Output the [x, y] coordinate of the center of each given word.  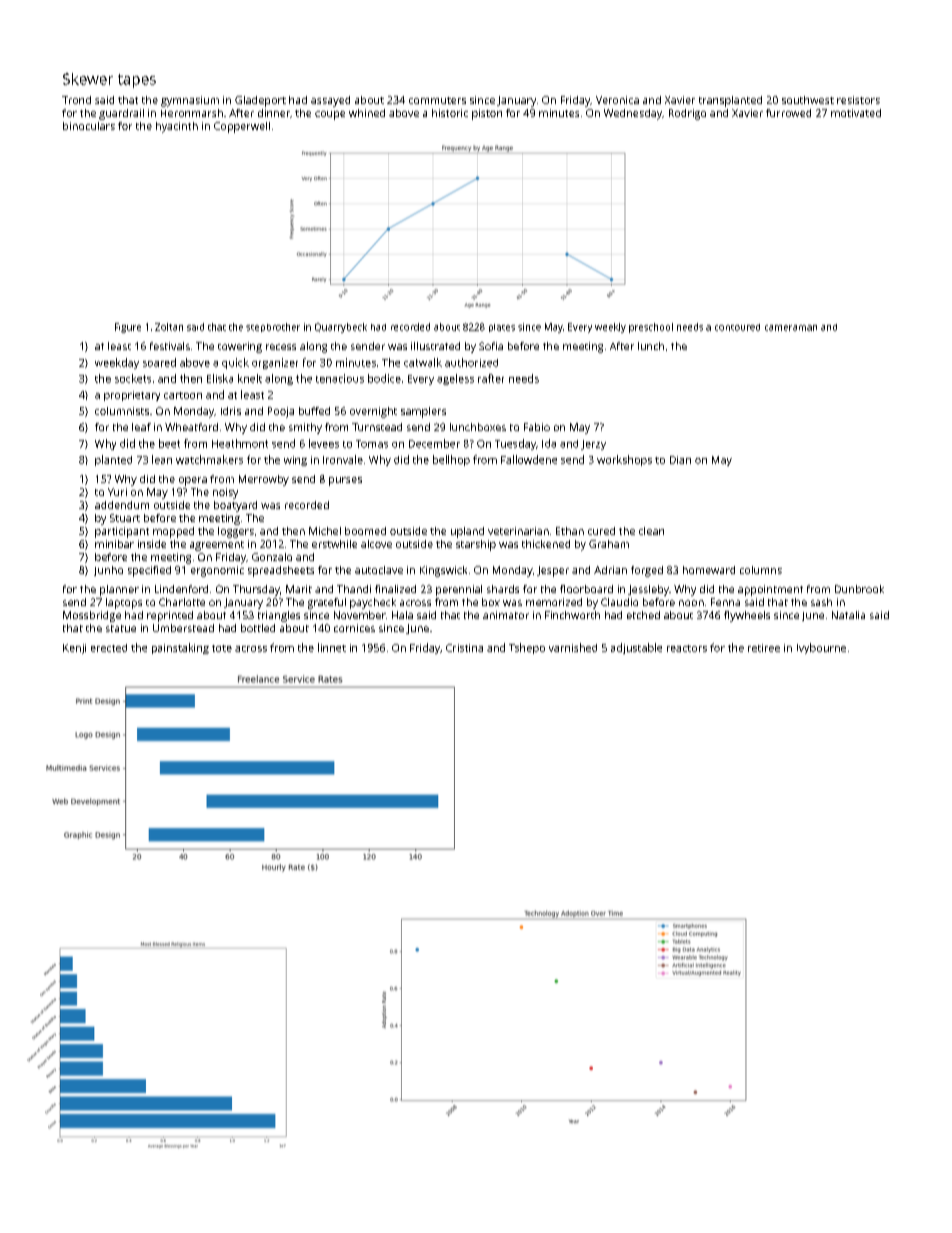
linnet [332, 647]
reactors [687, 648]
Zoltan [169, 327]
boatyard [235, 506]
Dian [680, 460]
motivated [856, 113]
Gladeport [260, 101]
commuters [437, 100]
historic [450, 113]
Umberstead [183, 628]
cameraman [791, 328]
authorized [471, 362]
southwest [808, 100]
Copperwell [242, 127]
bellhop [451, 460]
